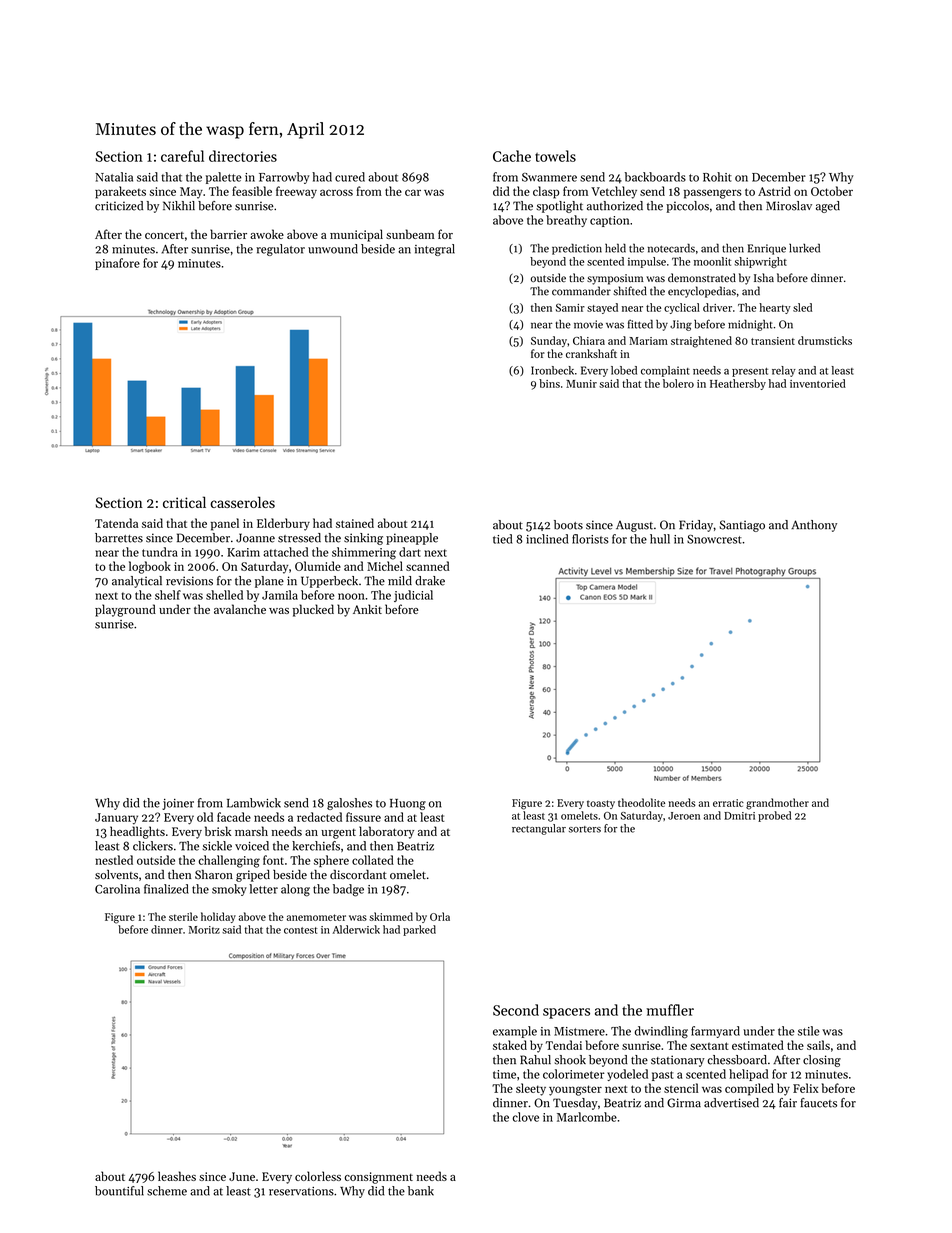 The width and height of the document is (952, 1233). What do you see at coordinates (434, 250) in the document?
I see `integral` at bounding box center [434, 250].
